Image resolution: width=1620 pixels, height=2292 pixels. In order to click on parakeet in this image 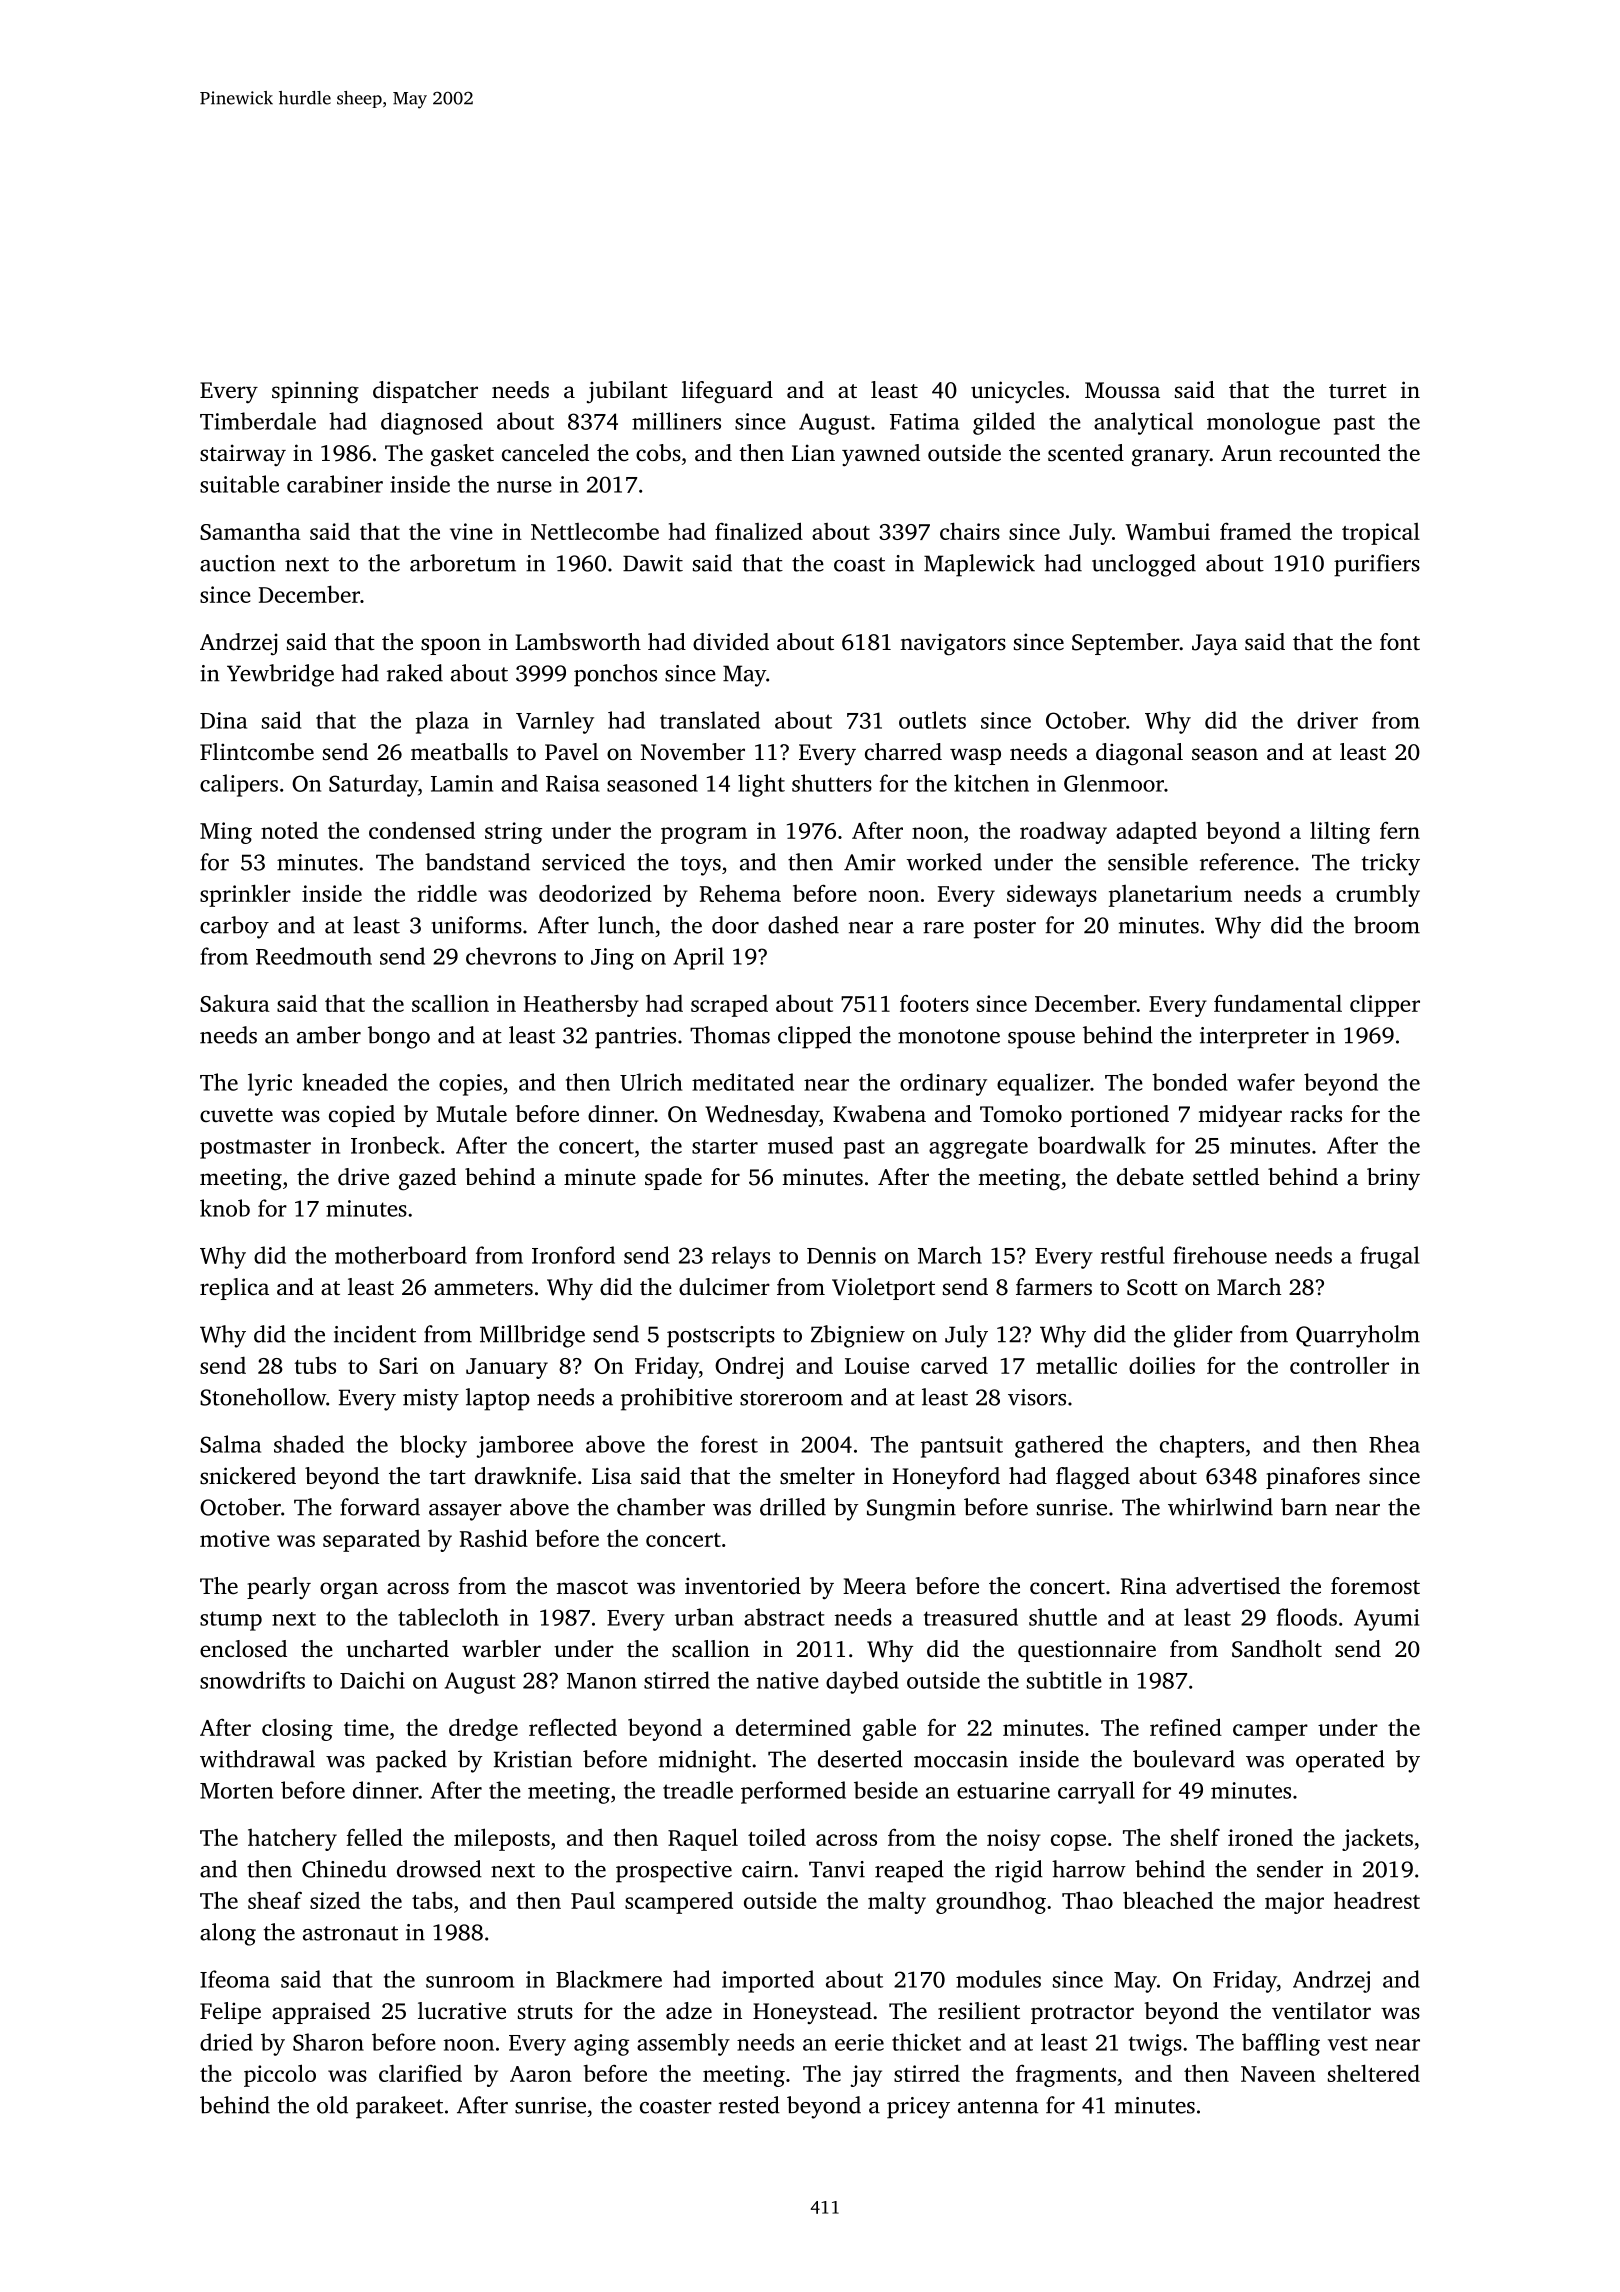, I will do `click(399, 2107)`.
